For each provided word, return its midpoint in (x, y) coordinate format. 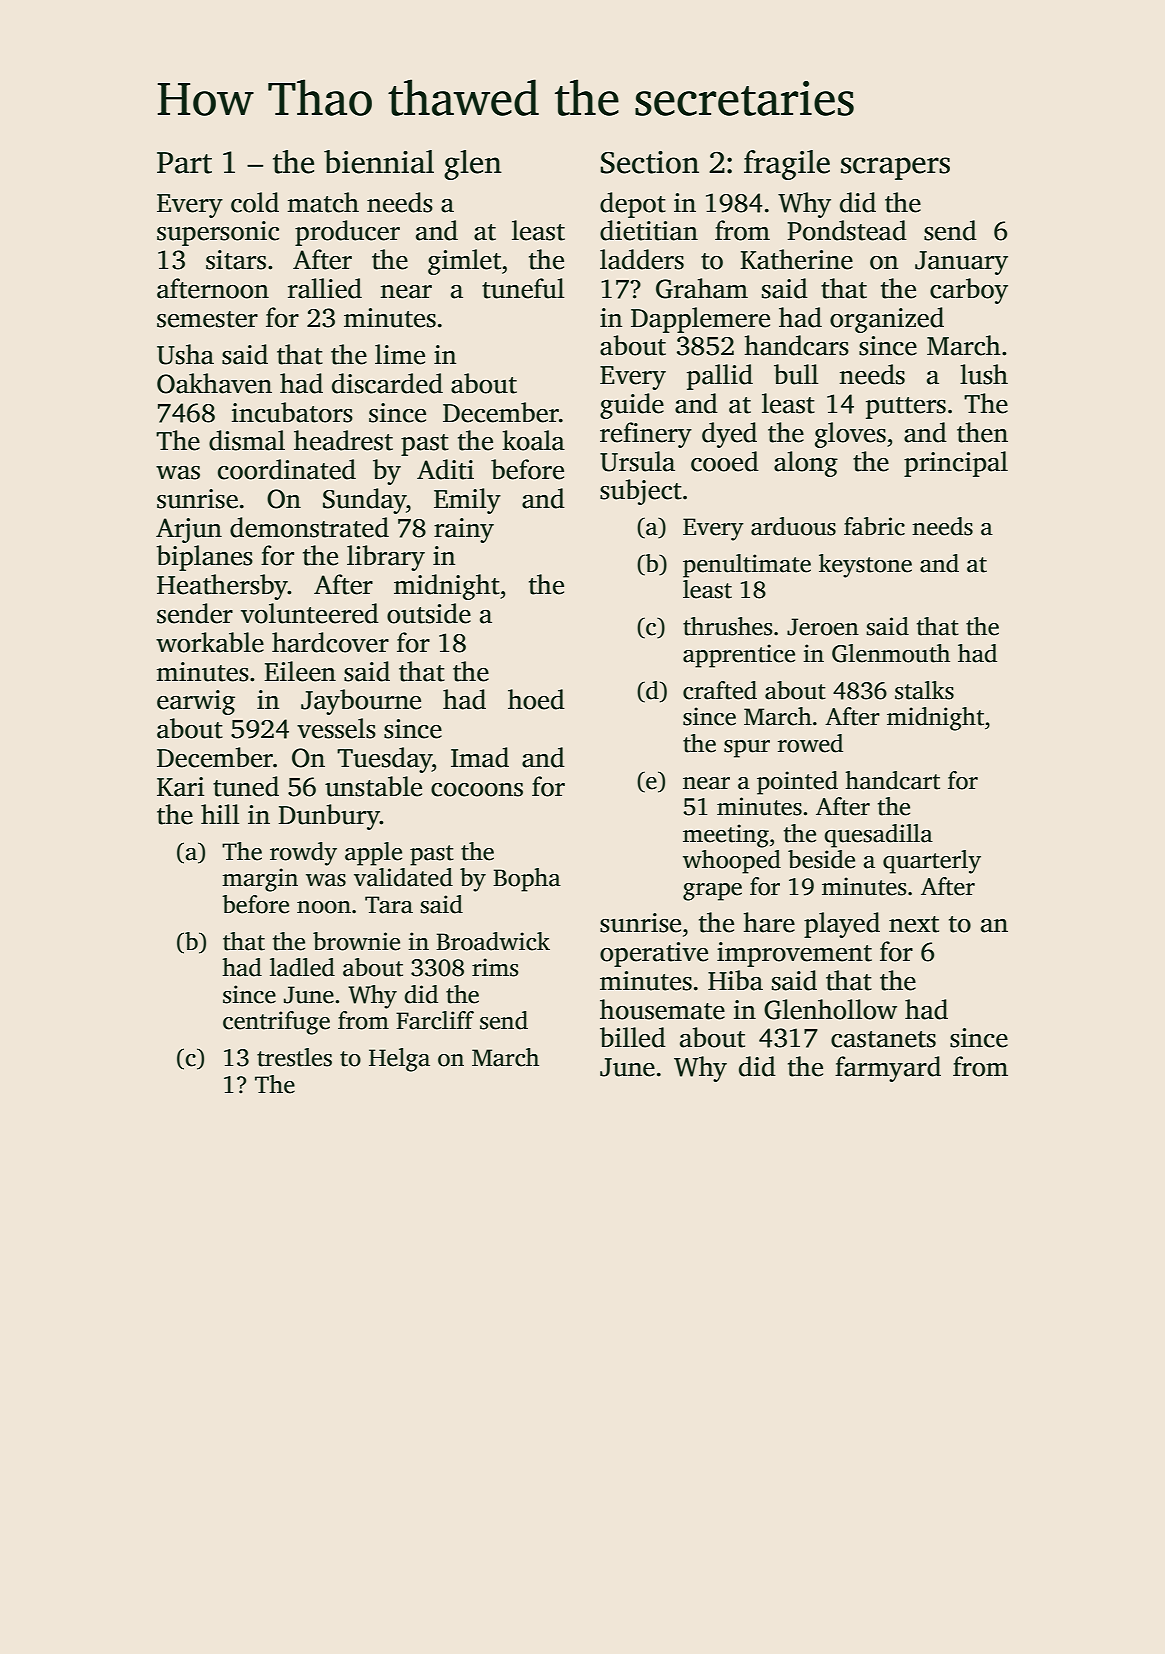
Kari (180, 787)
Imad (480, 757)
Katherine (796, 259)
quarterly (932, 862)
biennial (379, 162)
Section (650, 162)
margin (260, 880)
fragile (787, 165)
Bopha (527, 880)
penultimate (747, 566)
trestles (294, 1057)
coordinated (287, 469)
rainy (464, 530)
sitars (236, 260)
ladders (642, 259)
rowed (810, 743)
